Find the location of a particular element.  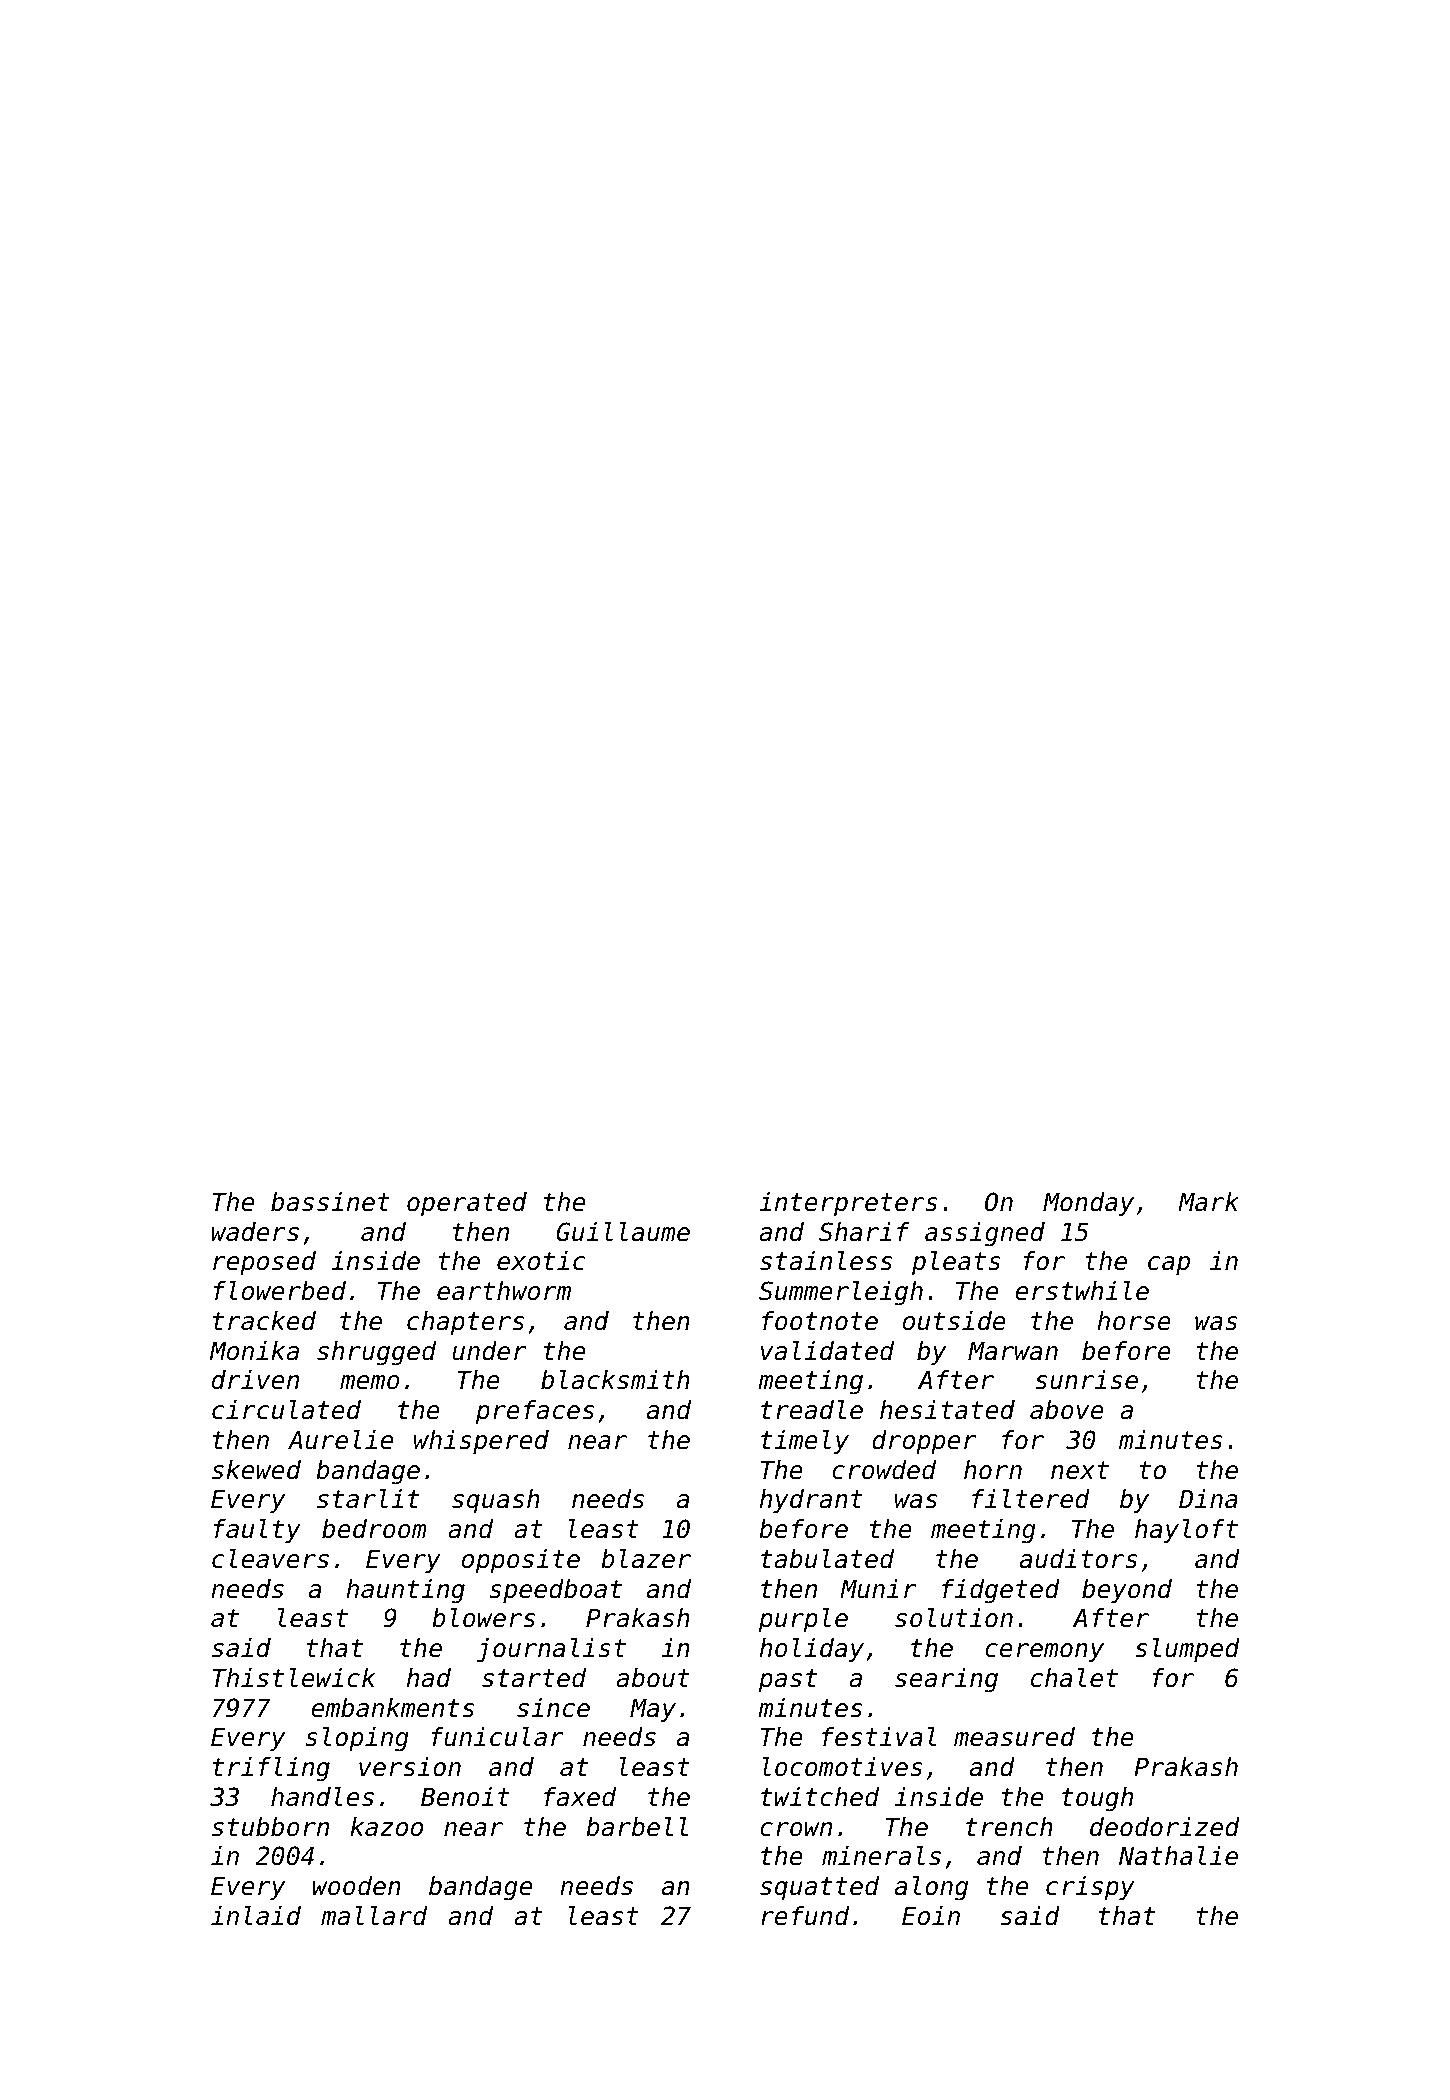

wooden is located at coordinates (357, 1886).
